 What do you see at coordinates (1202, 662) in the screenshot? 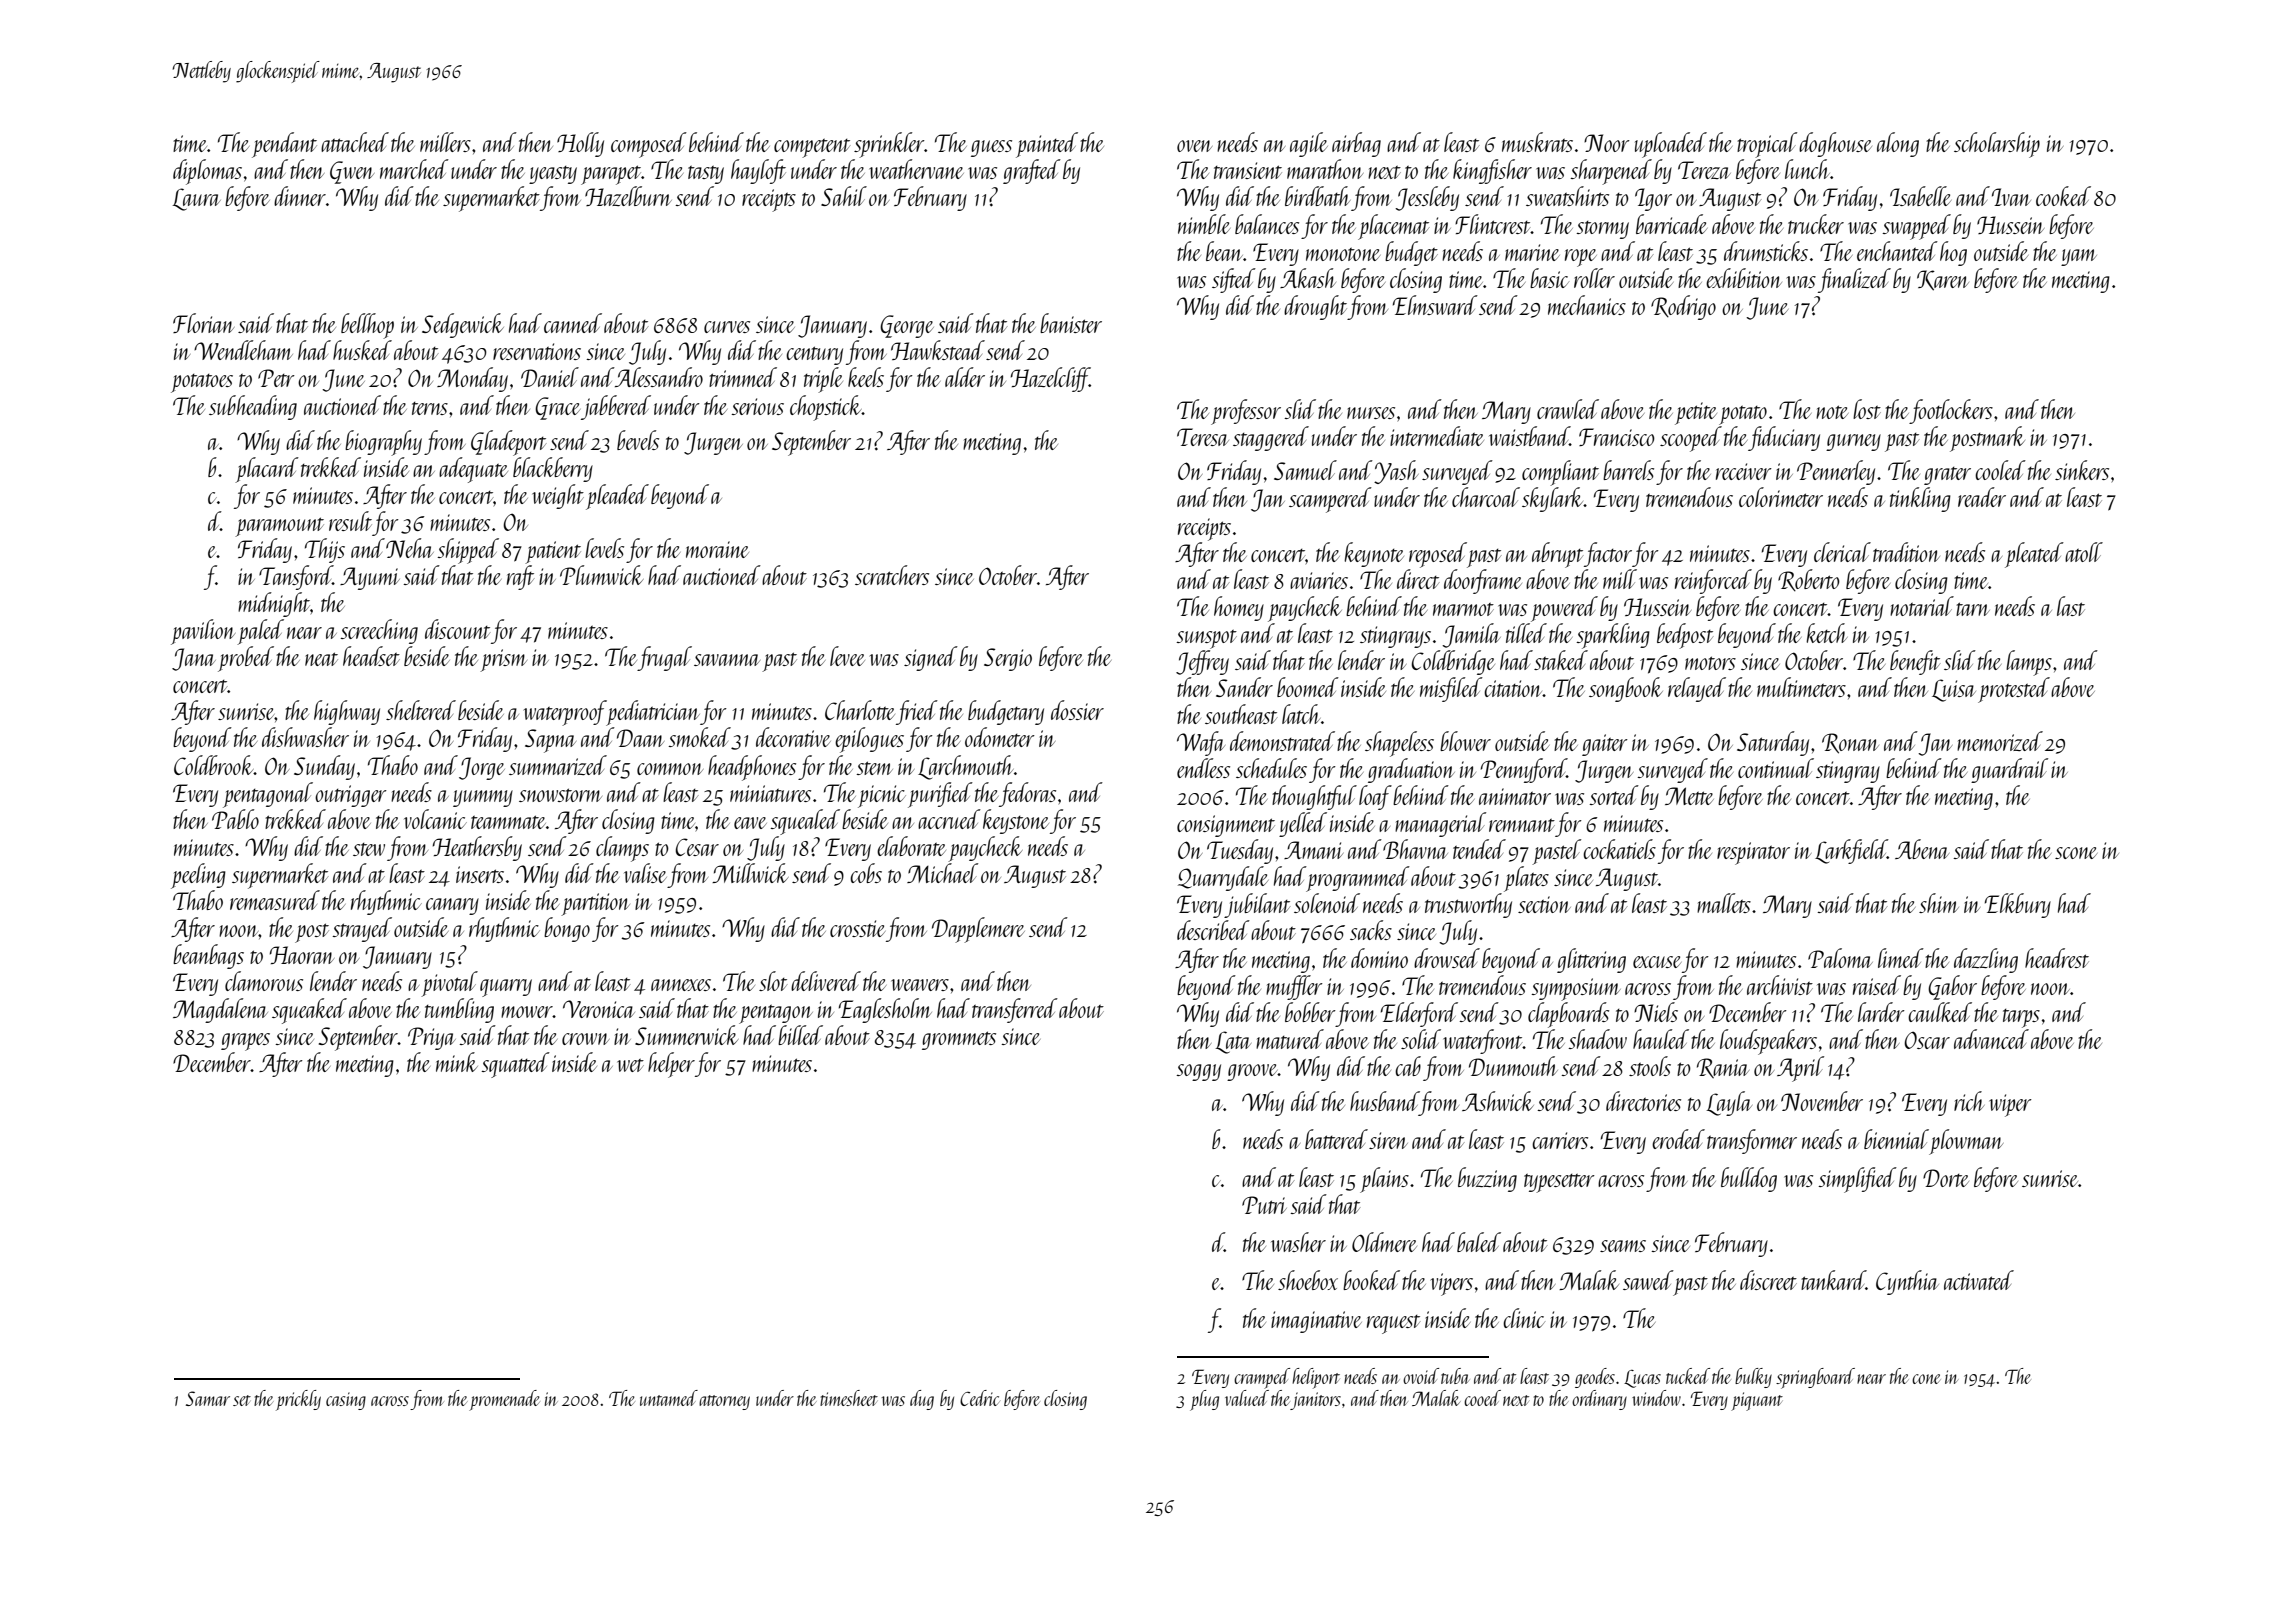
I see `Jeffrey` at bounding box center [1202, 662].
